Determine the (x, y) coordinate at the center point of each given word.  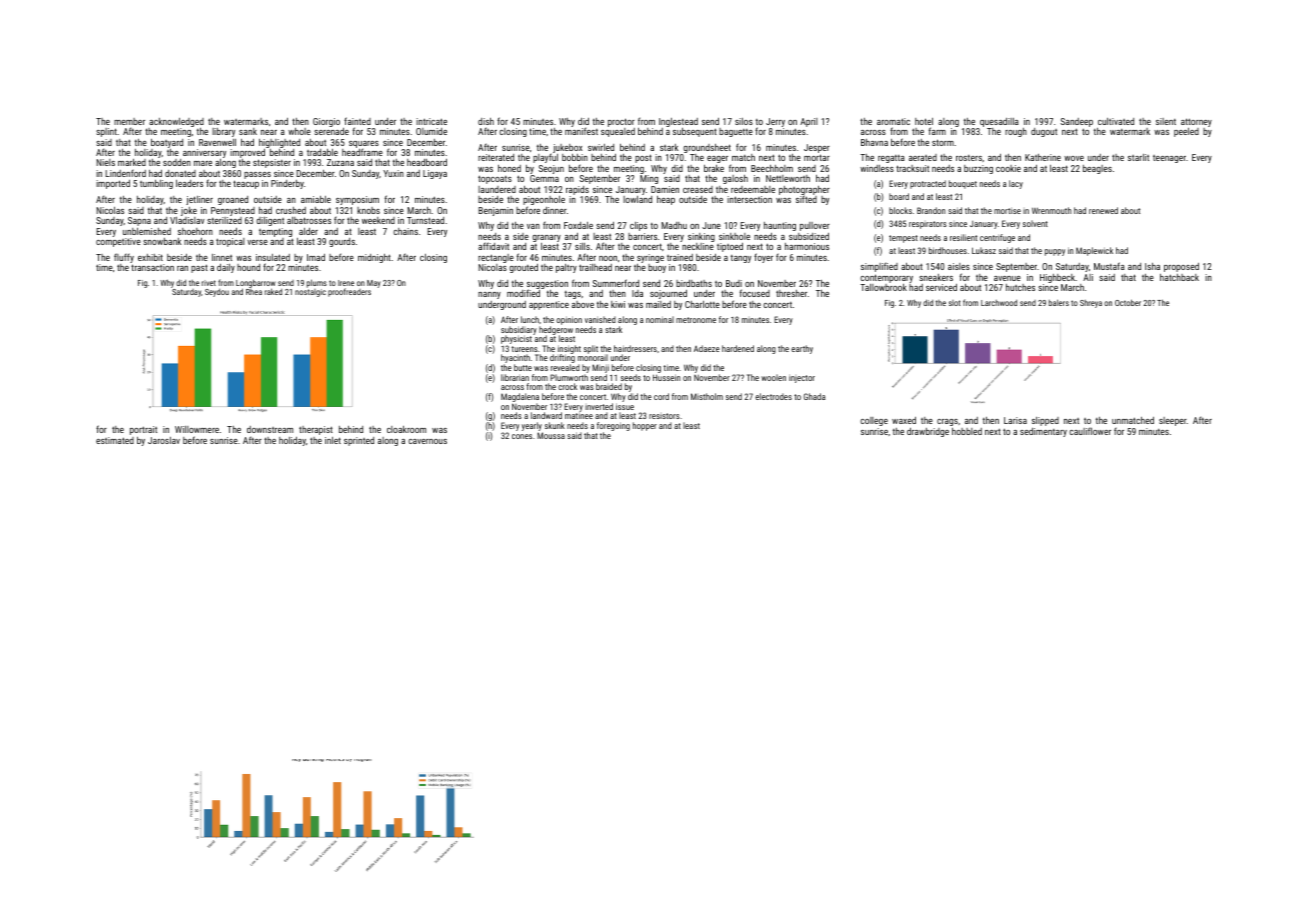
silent (1166, 121)
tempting (275, 232)
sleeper (1173, 421)
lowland (637, 199)
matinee (579, 416)
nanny (489, 295)
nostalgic (310, 293)
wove (1074, 158)
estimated (115, 440)
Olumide (431, 131)
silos (744, 121)
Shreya (1091, 304)
